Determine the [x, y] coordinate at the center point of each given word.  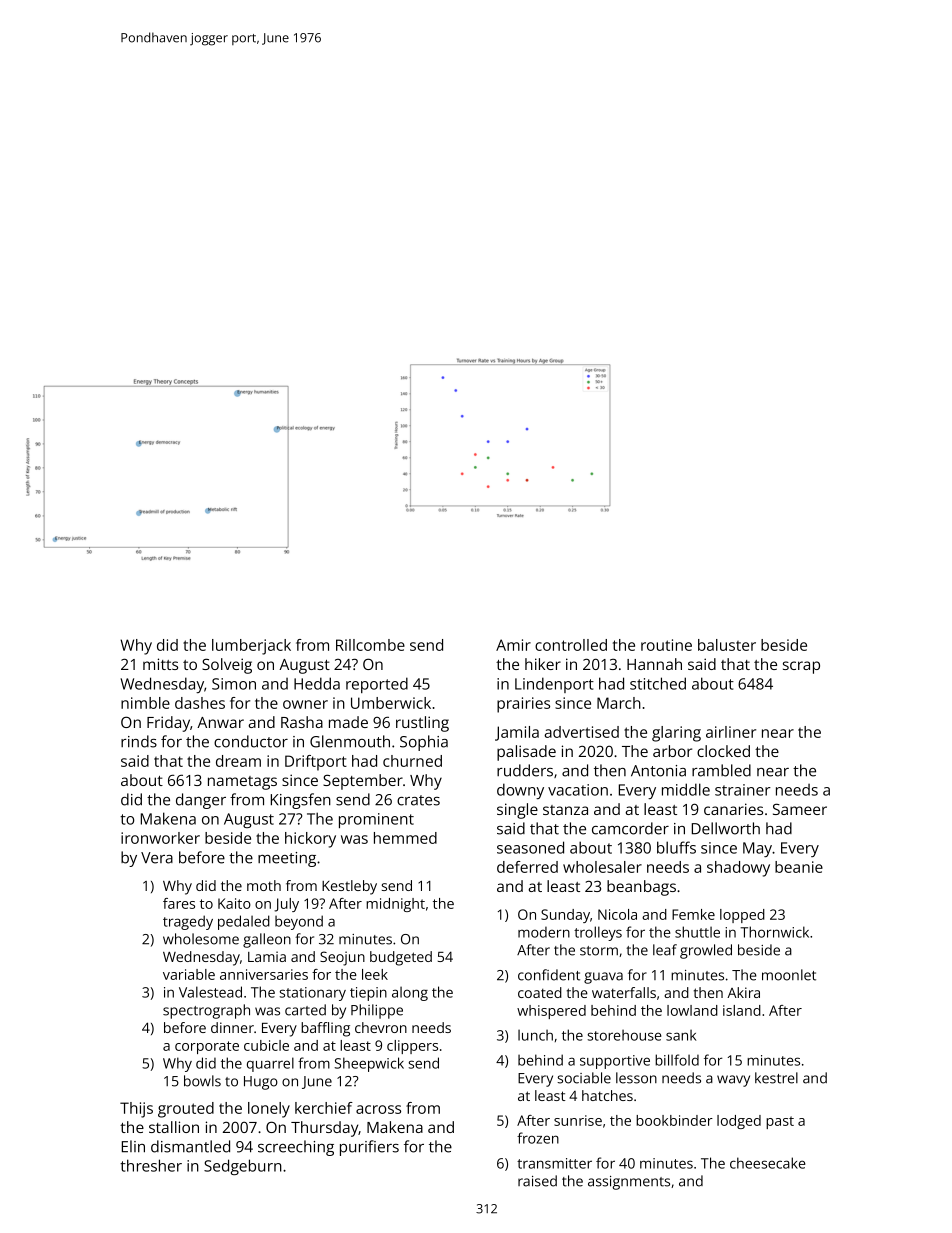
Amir [513, 645]
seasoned [530, 847]
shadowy [738, 869]
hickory [310, 840]
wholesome [201, 939]
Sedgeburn [243, 1167]
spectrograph [206, 1011]
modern [544, 932]
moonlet [789, 975]
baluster [727, 645]
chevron [381, 1027]
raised [537, 1181]
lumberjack [251, 647]
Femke [693, 914]
